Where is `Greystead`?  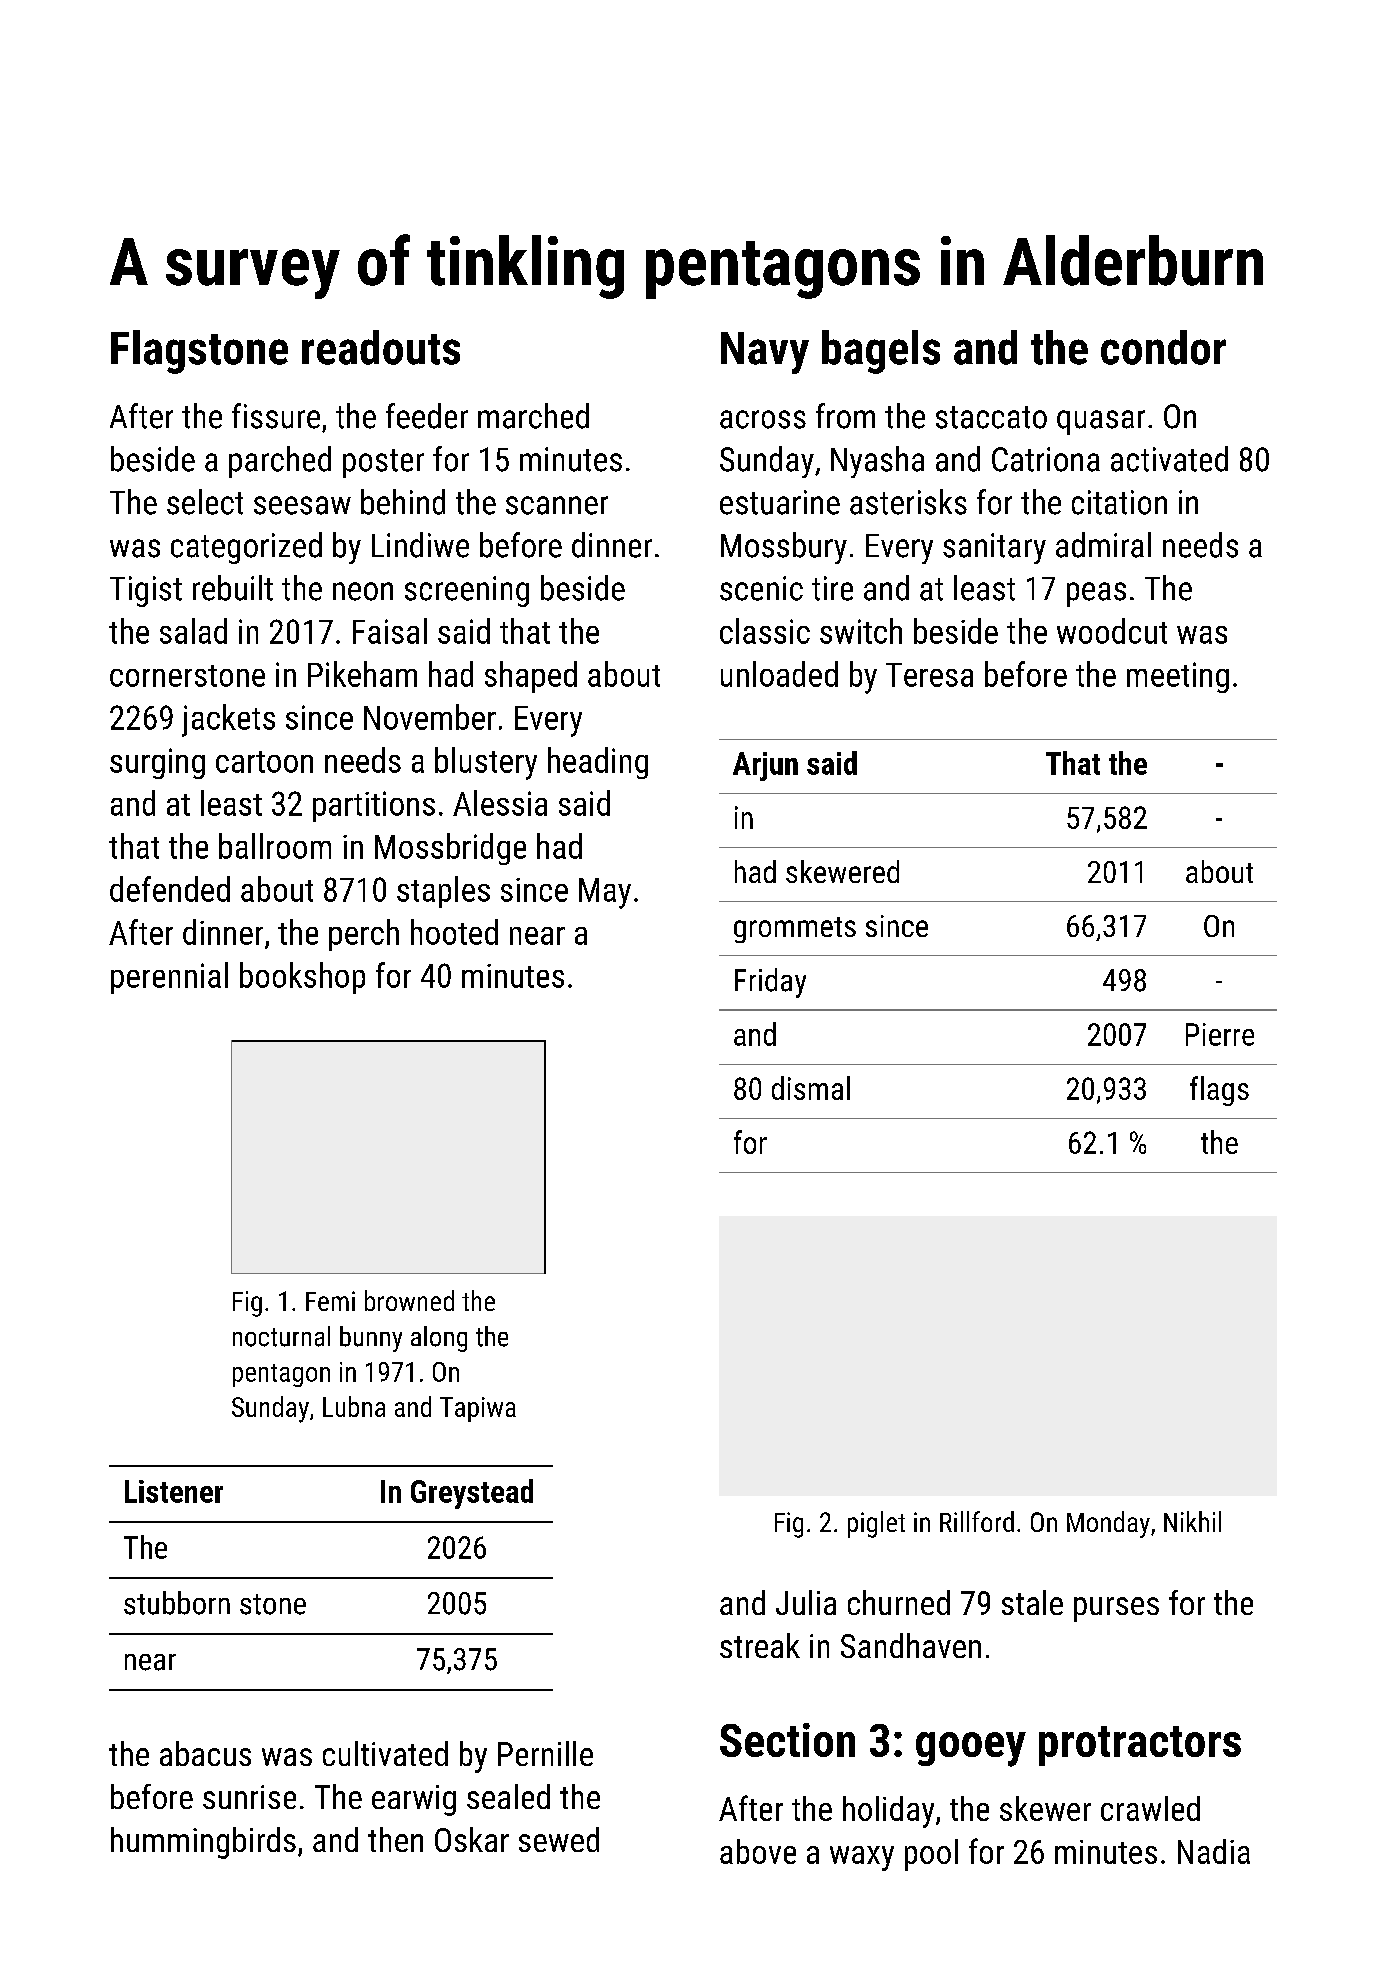 Greystead is located at coordinates (472, 1494).
